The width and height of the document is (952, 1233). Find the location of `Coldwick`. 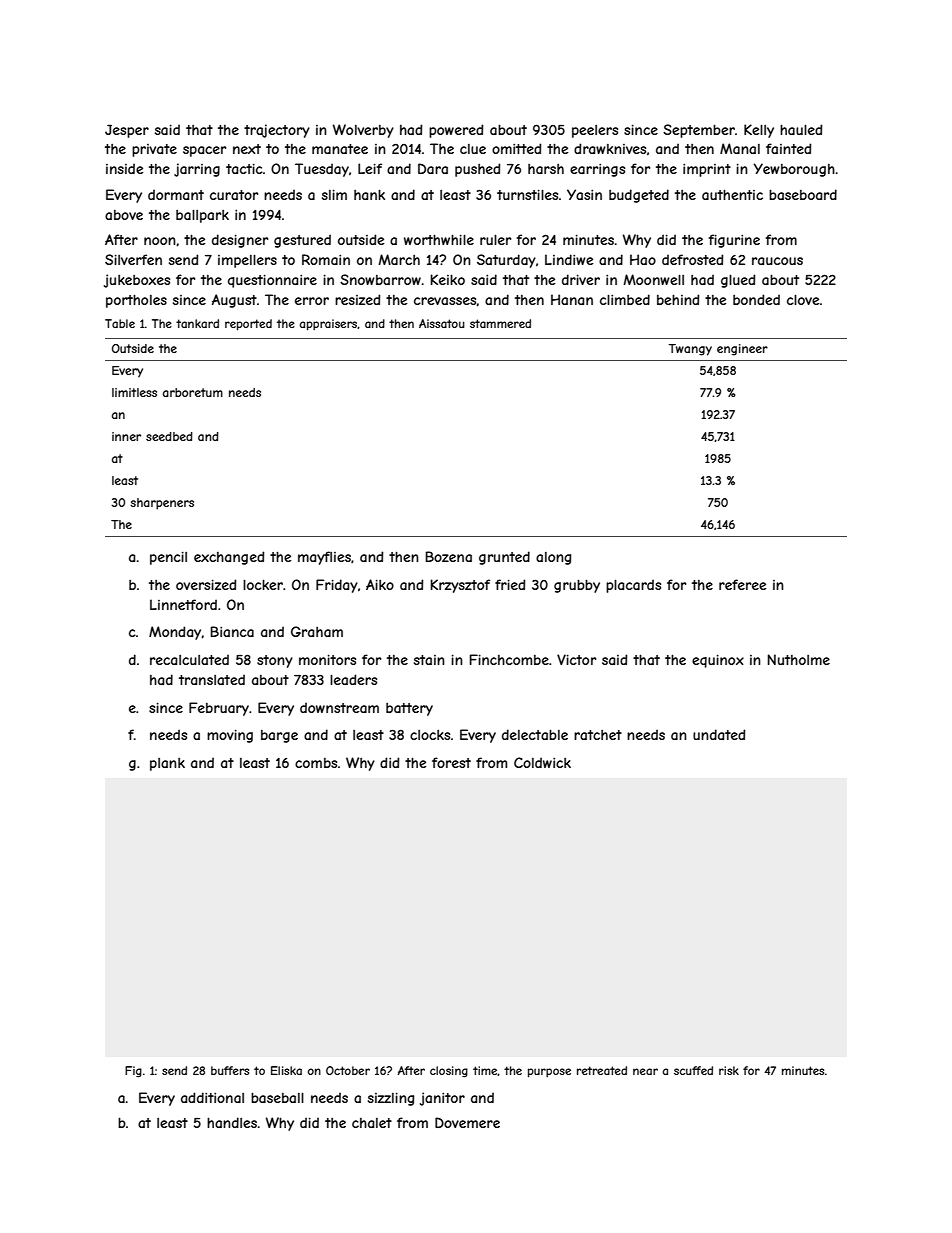

Coldwick is located at coordinates (542, 762).
